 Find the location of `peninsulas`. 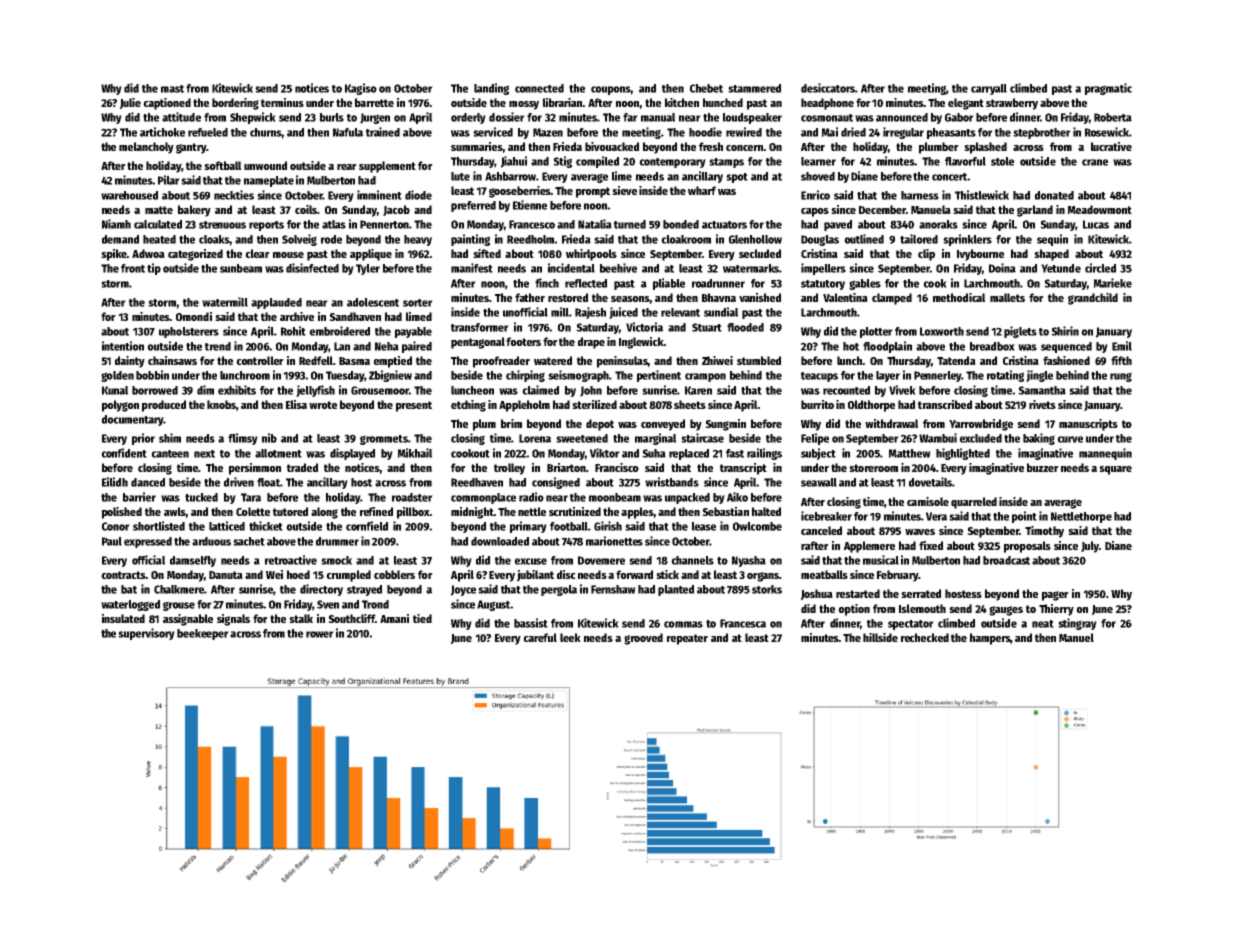

peninsulas is located at coordinates (622, 362).
